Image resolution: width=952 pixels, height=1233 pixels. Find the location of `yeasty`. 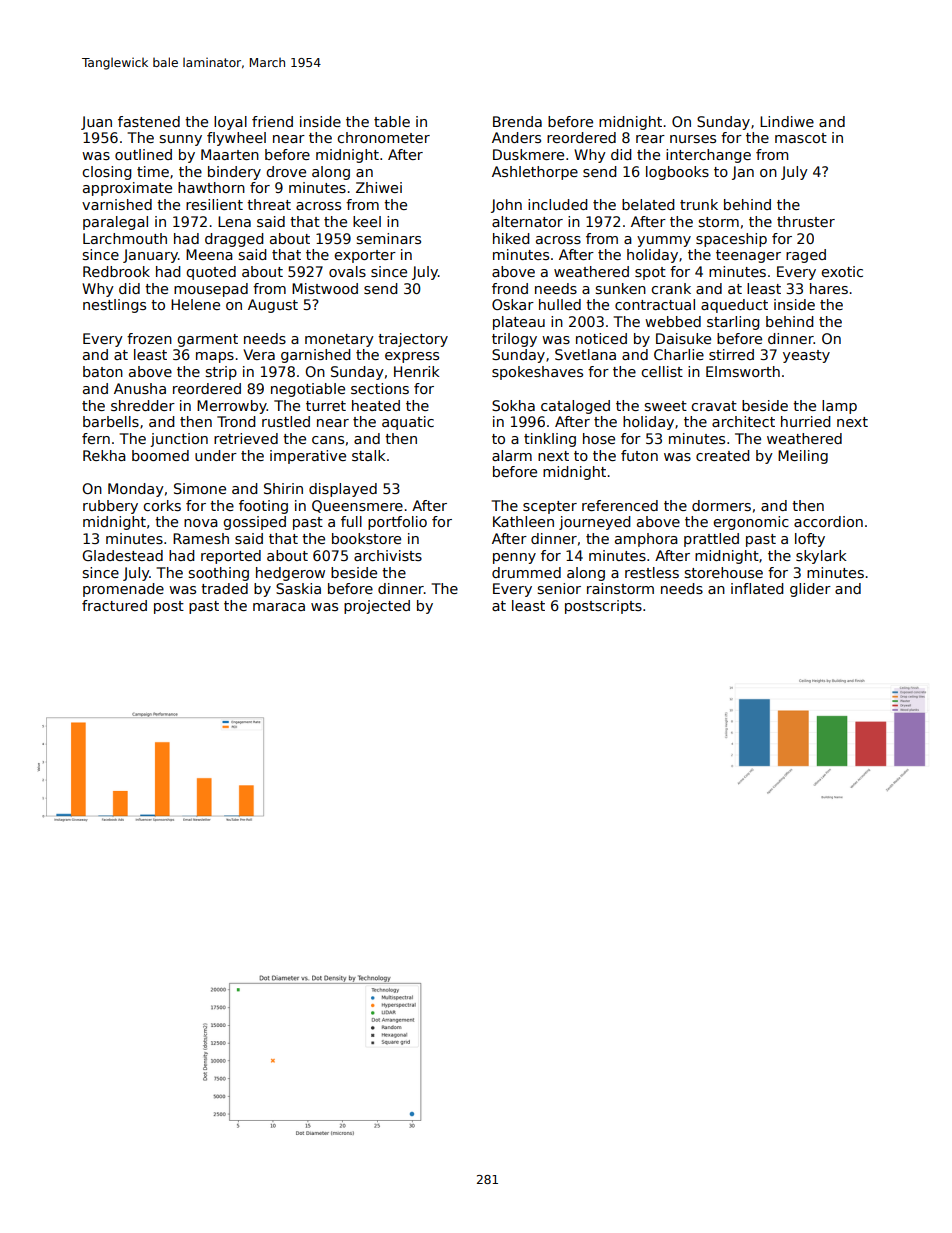

yeasty is located at coordinates (806, 356).
